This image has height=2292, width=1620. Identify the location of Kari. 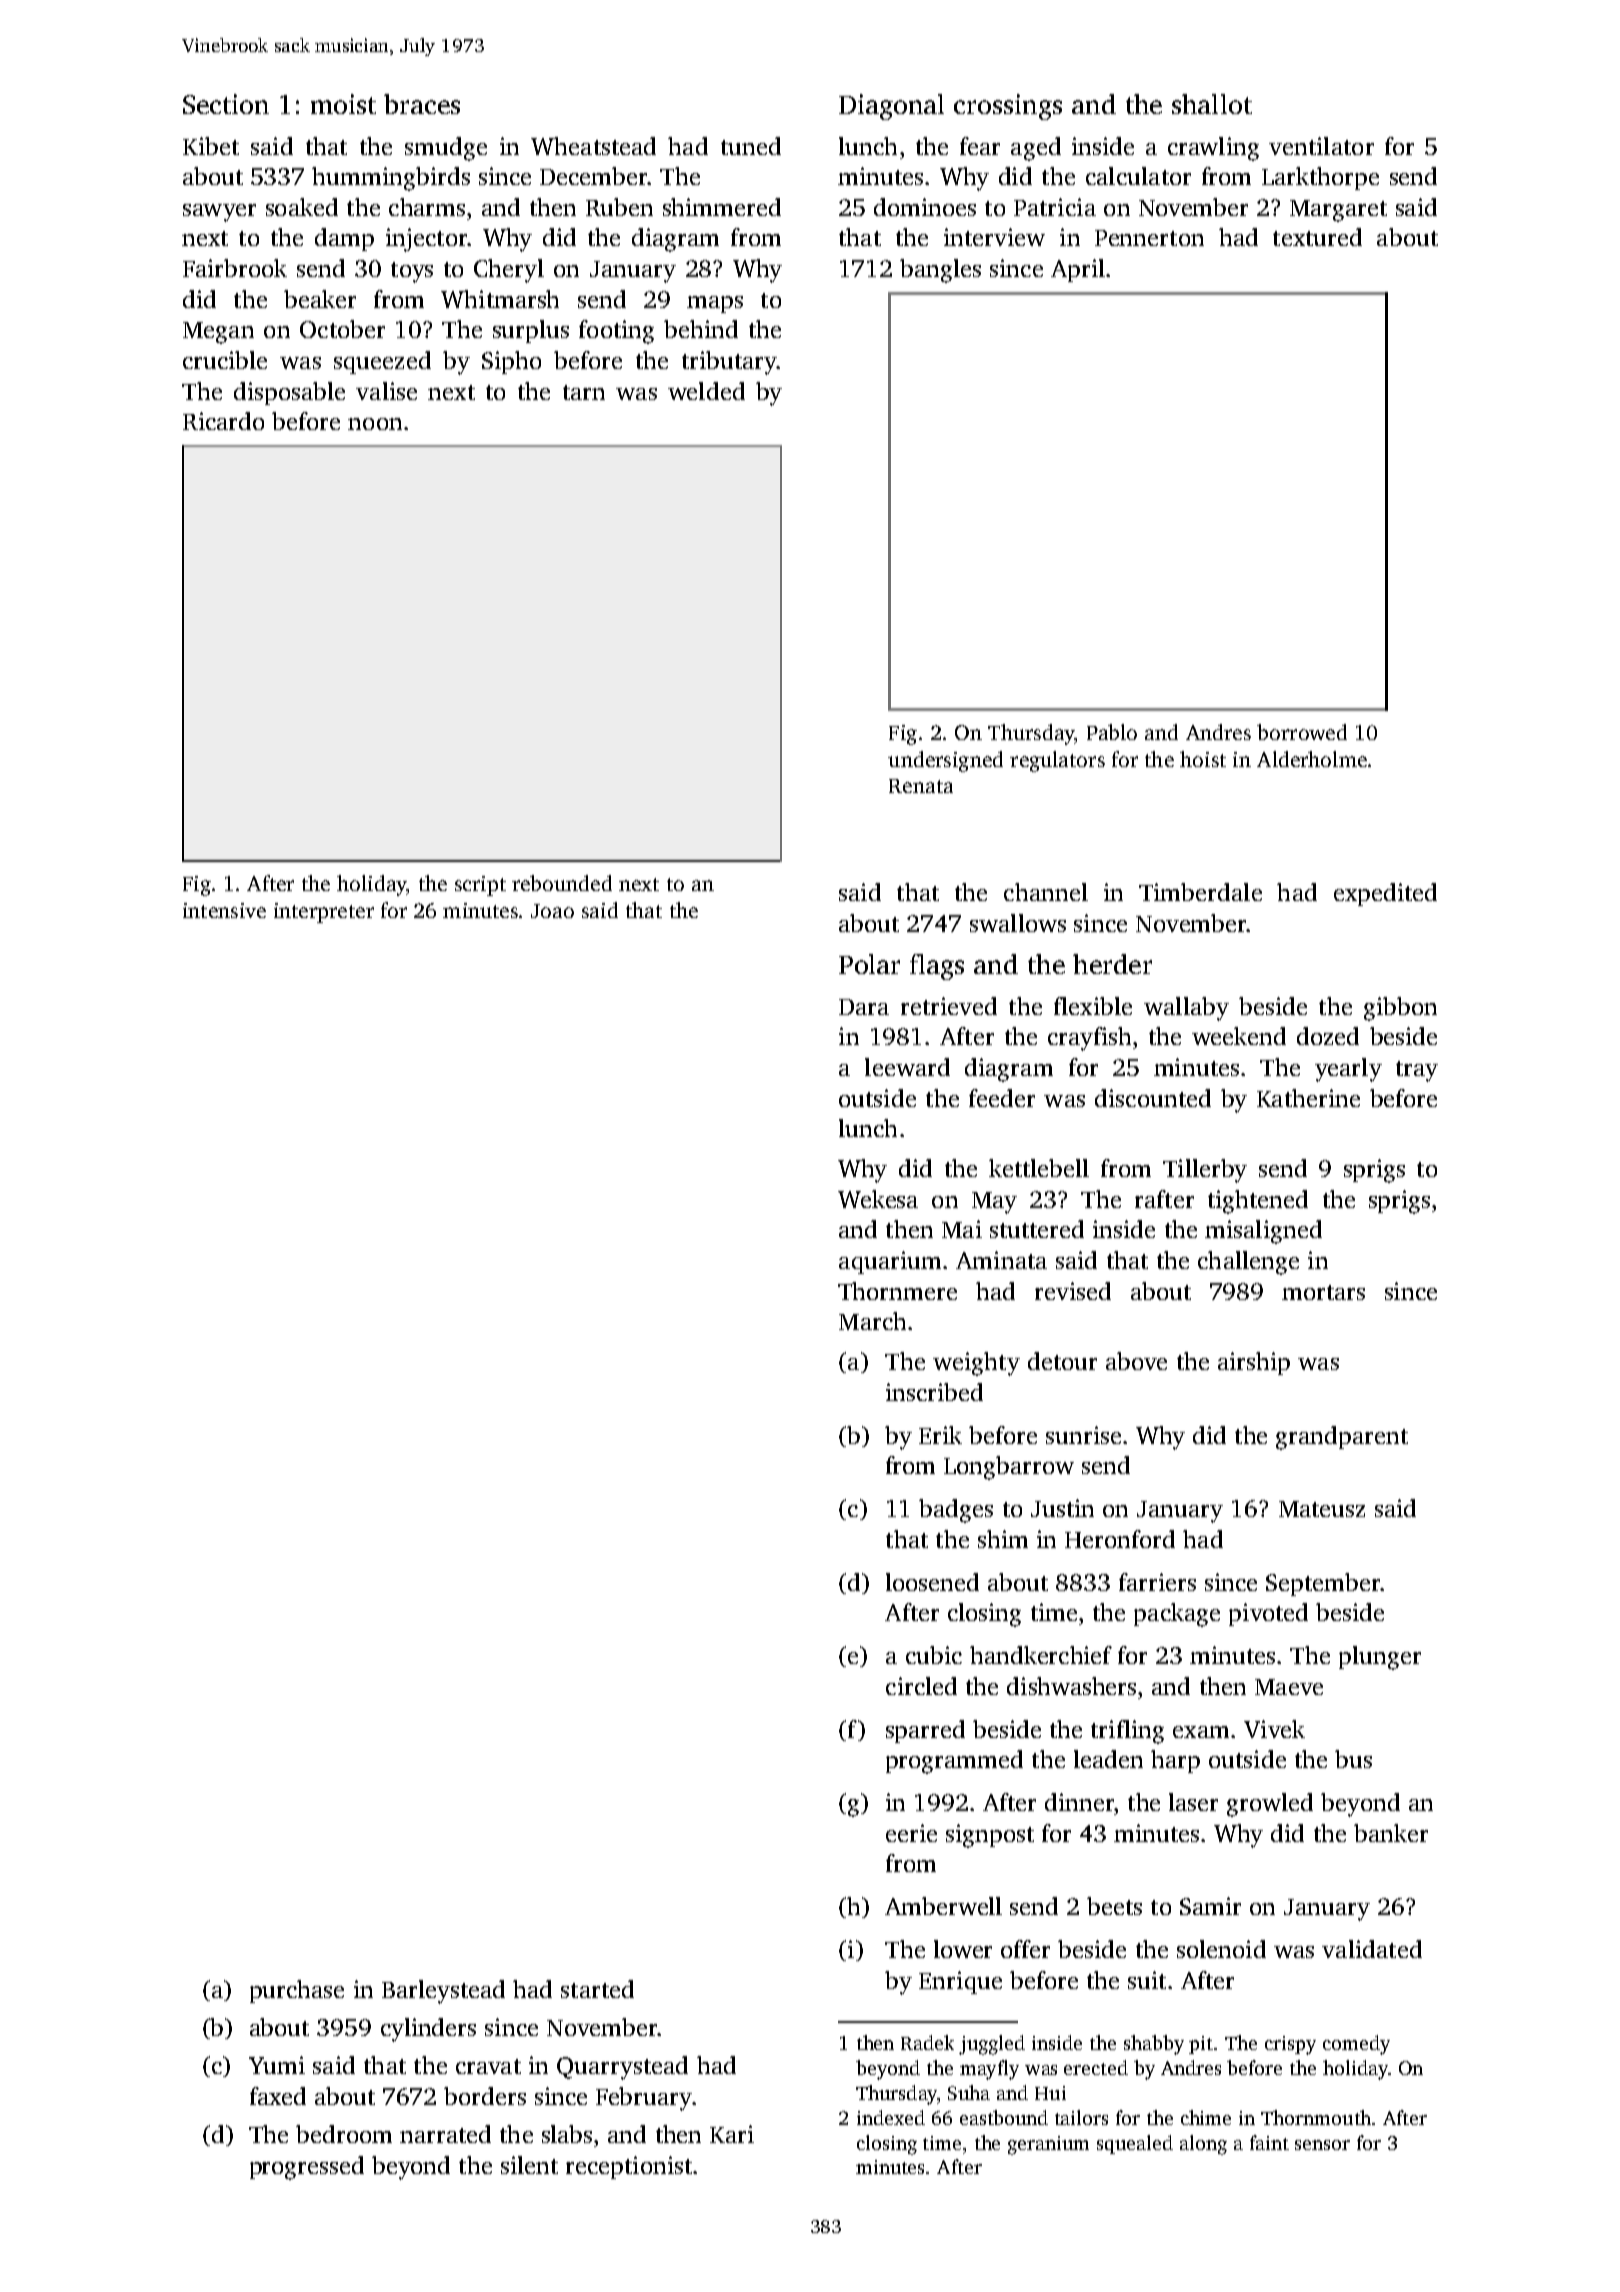
(732, 2134).
